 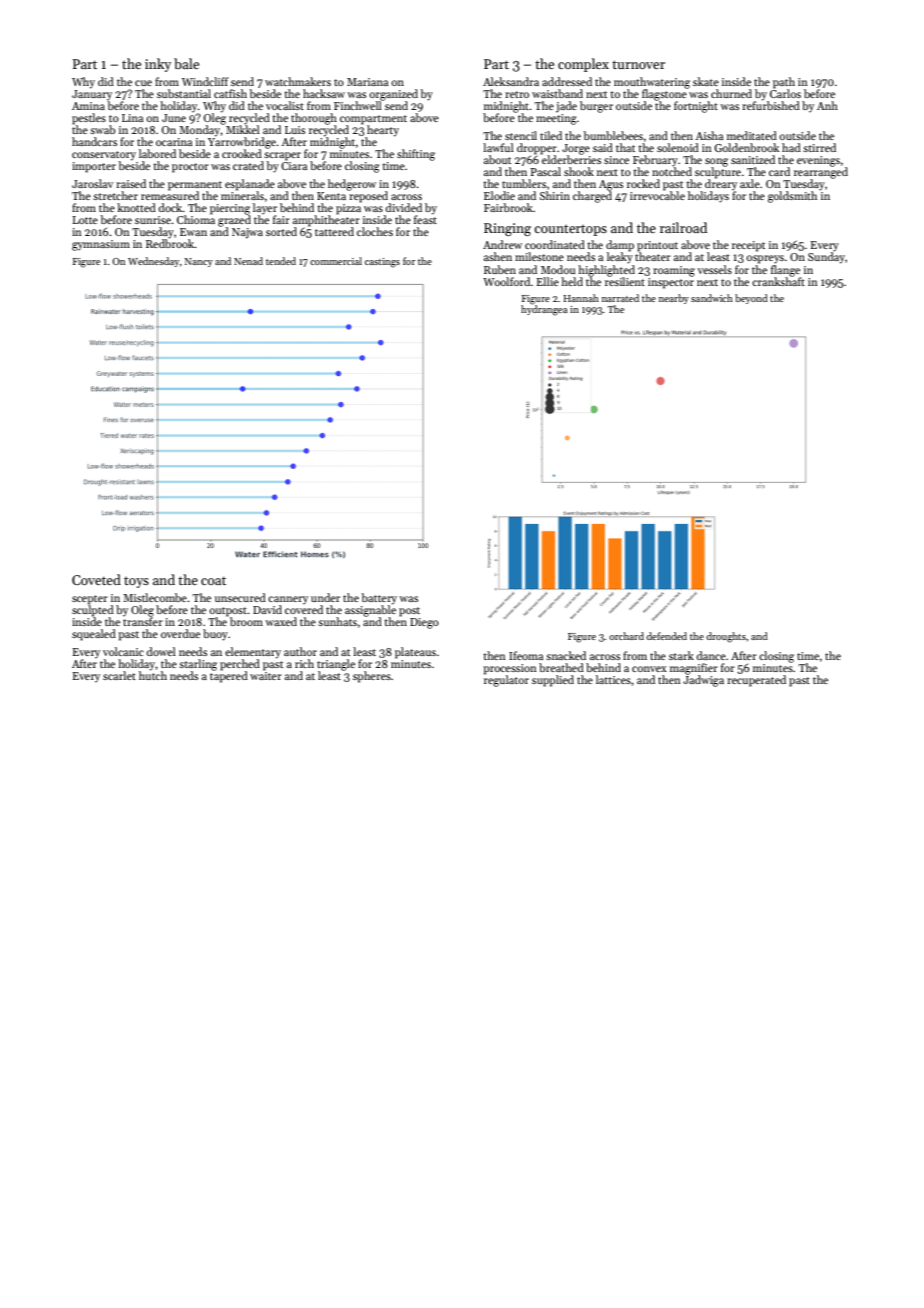 I want to click on path, so click(x=784, y=83).
